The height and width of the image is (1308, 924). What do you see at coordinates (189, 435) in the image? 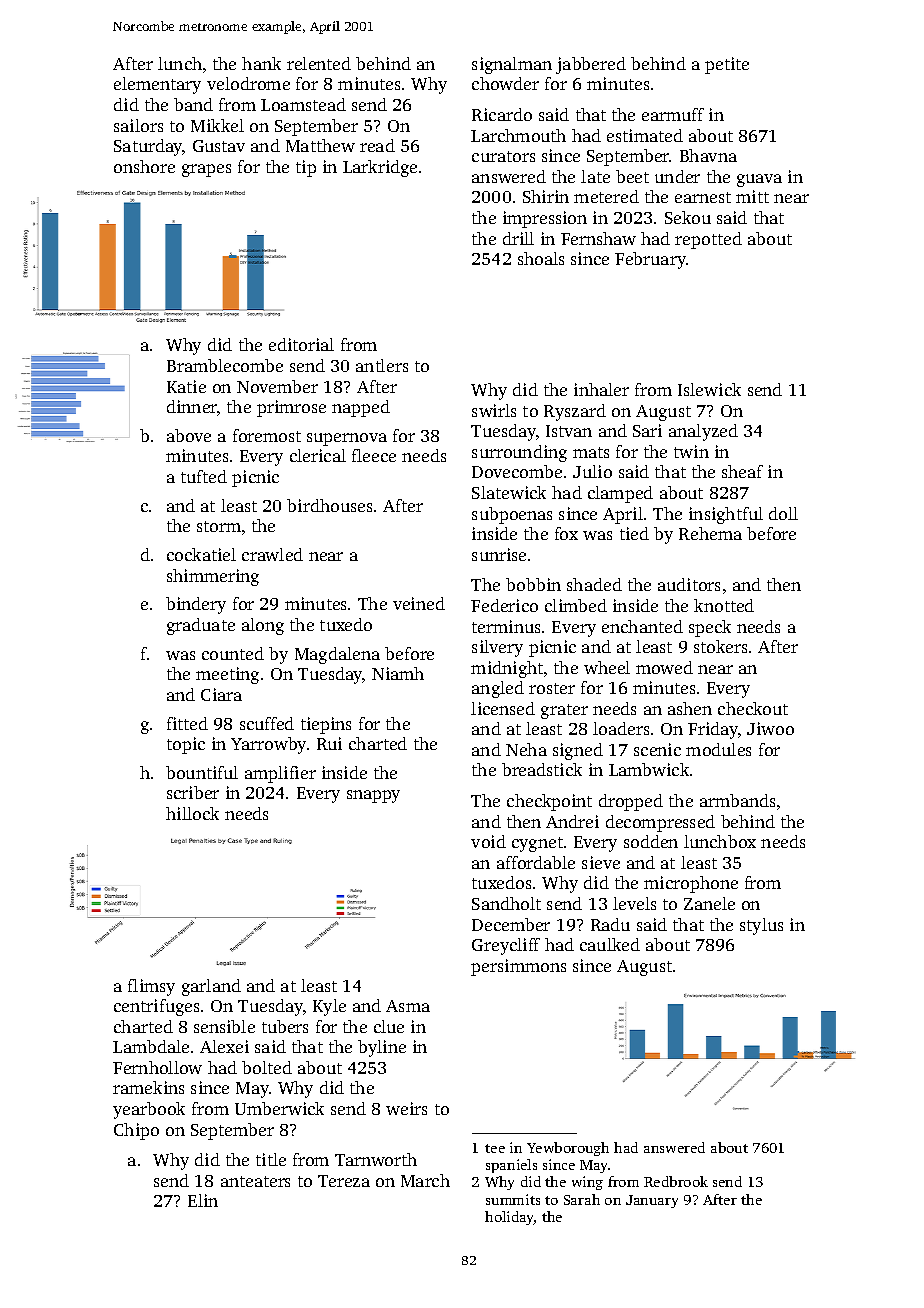
I see `above` at bounding box center [189, 435].
